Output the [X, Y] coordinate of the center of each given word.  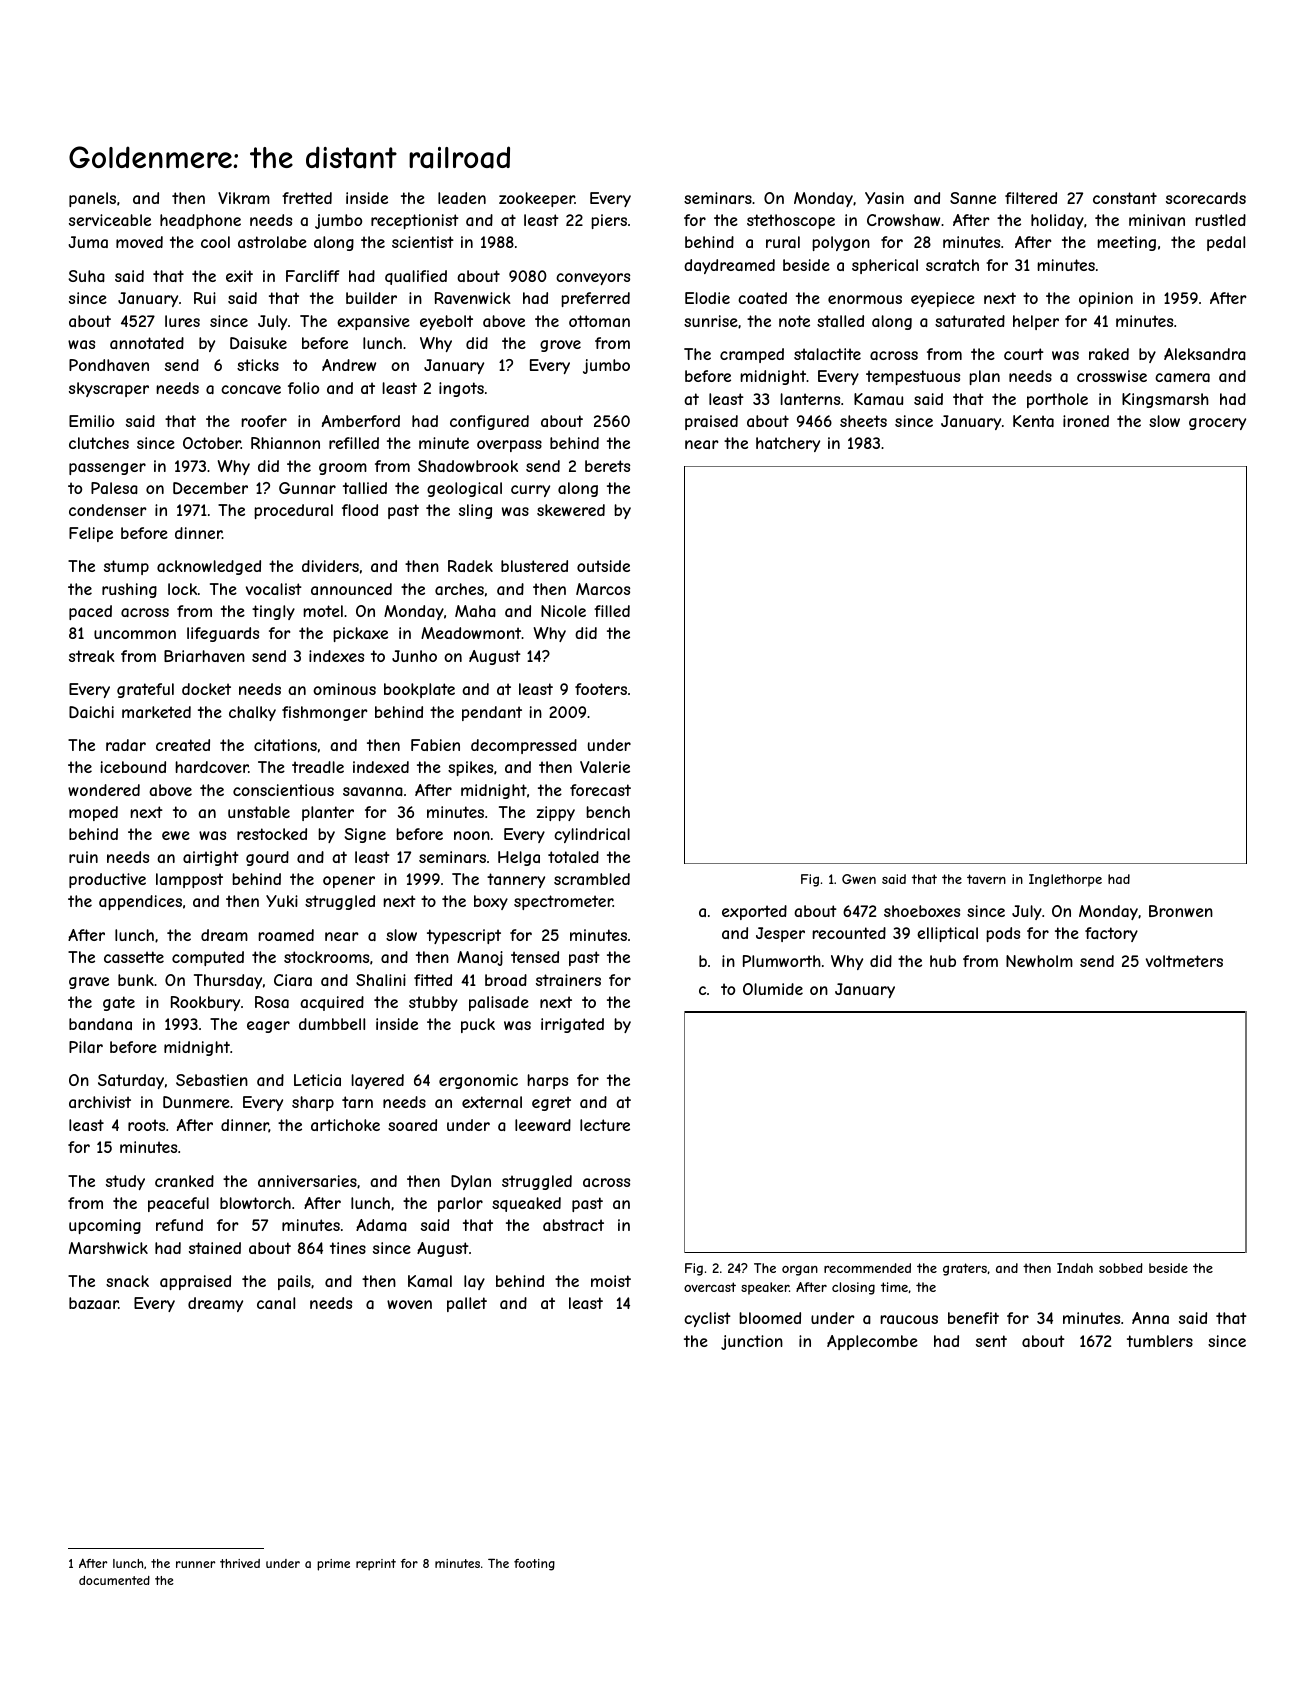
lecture [605, 1125]
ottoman [599, 321]
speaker [765, 1288]
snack [127, 1281]
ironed [1086, 421]
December [210, 488]
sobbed [1121, 1268]
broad [506, 980]
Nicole [563, 611]
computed [208, 958]
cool [215, 242]
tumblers [1160, 1341]
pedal [1226, 243]
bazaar [94, 1303]
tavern [986, 879]
